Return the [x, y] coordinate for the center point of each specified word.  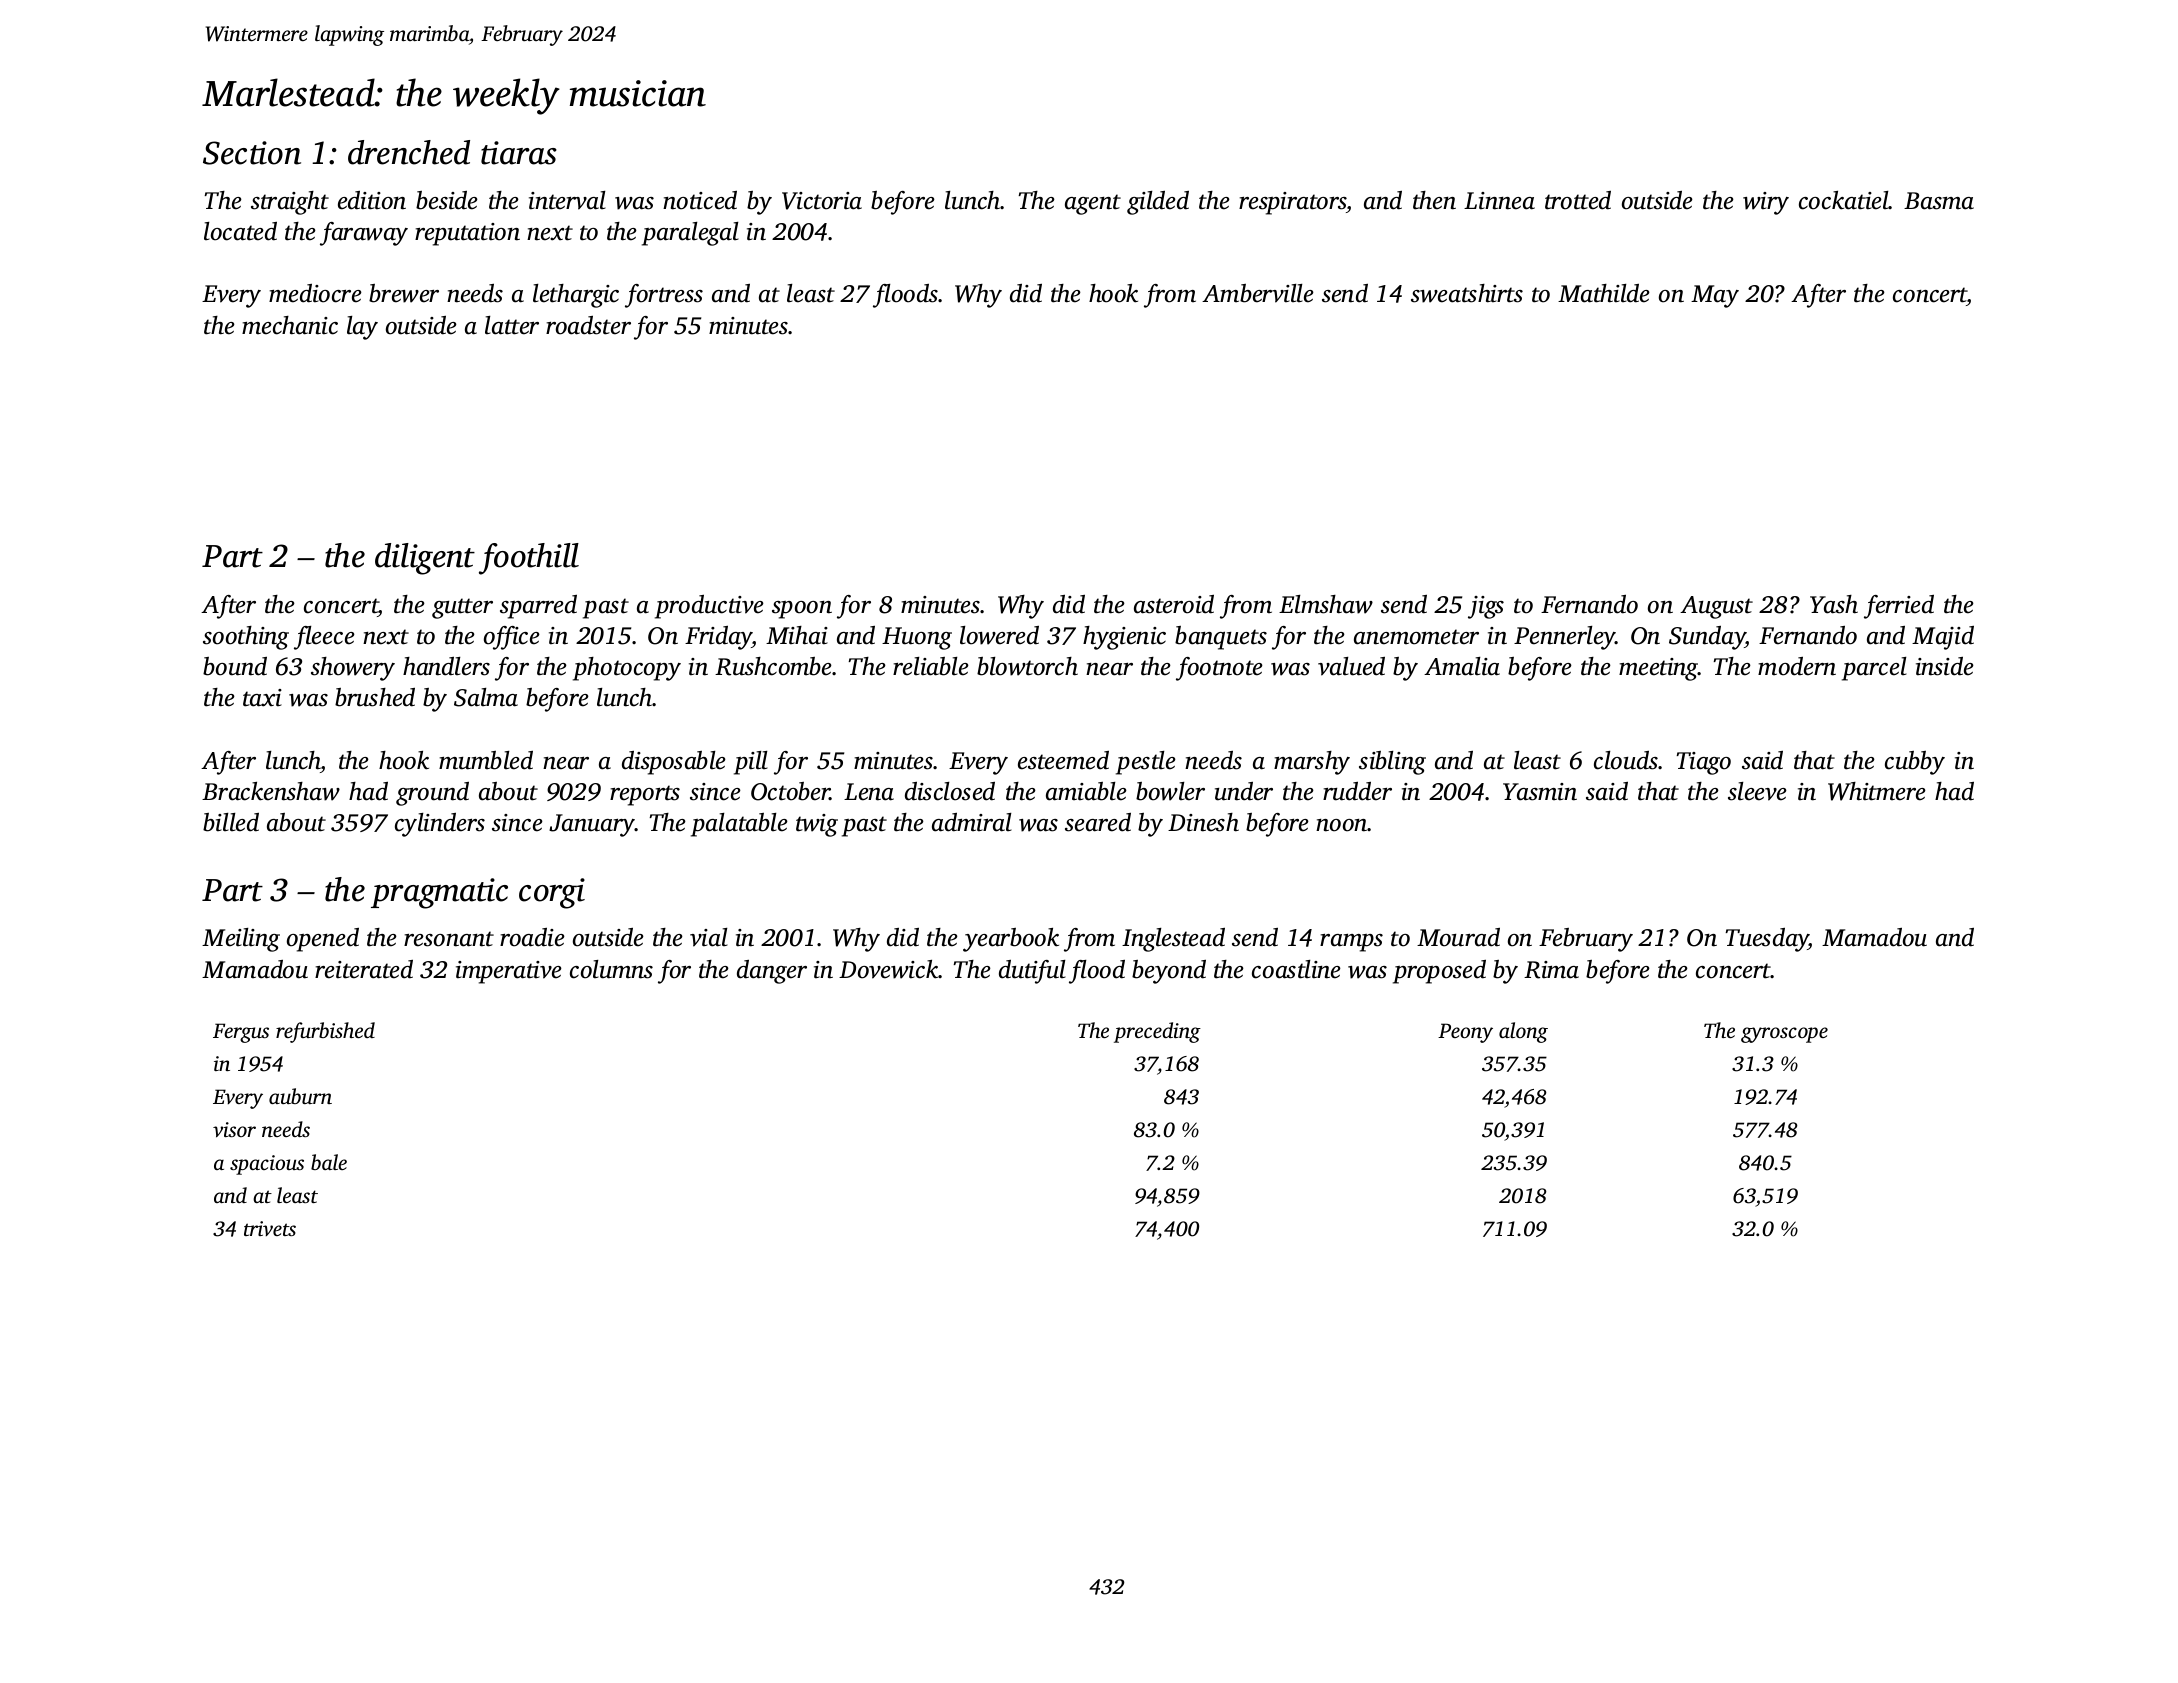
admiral [972, 822]
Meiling [241, 940]
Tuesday [1767, 940]
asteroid [1174, 604]
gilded [1158, 203]
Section [252, 153]
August [1716, 607]
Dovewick [889, 969]
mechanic [290, 325]
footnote [1219, 669]
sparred [538, 607]
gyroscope [1784, 1035]
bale [329, 1162]
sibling [1392, 763]
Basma [1939, 201]
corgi [552, 893]
